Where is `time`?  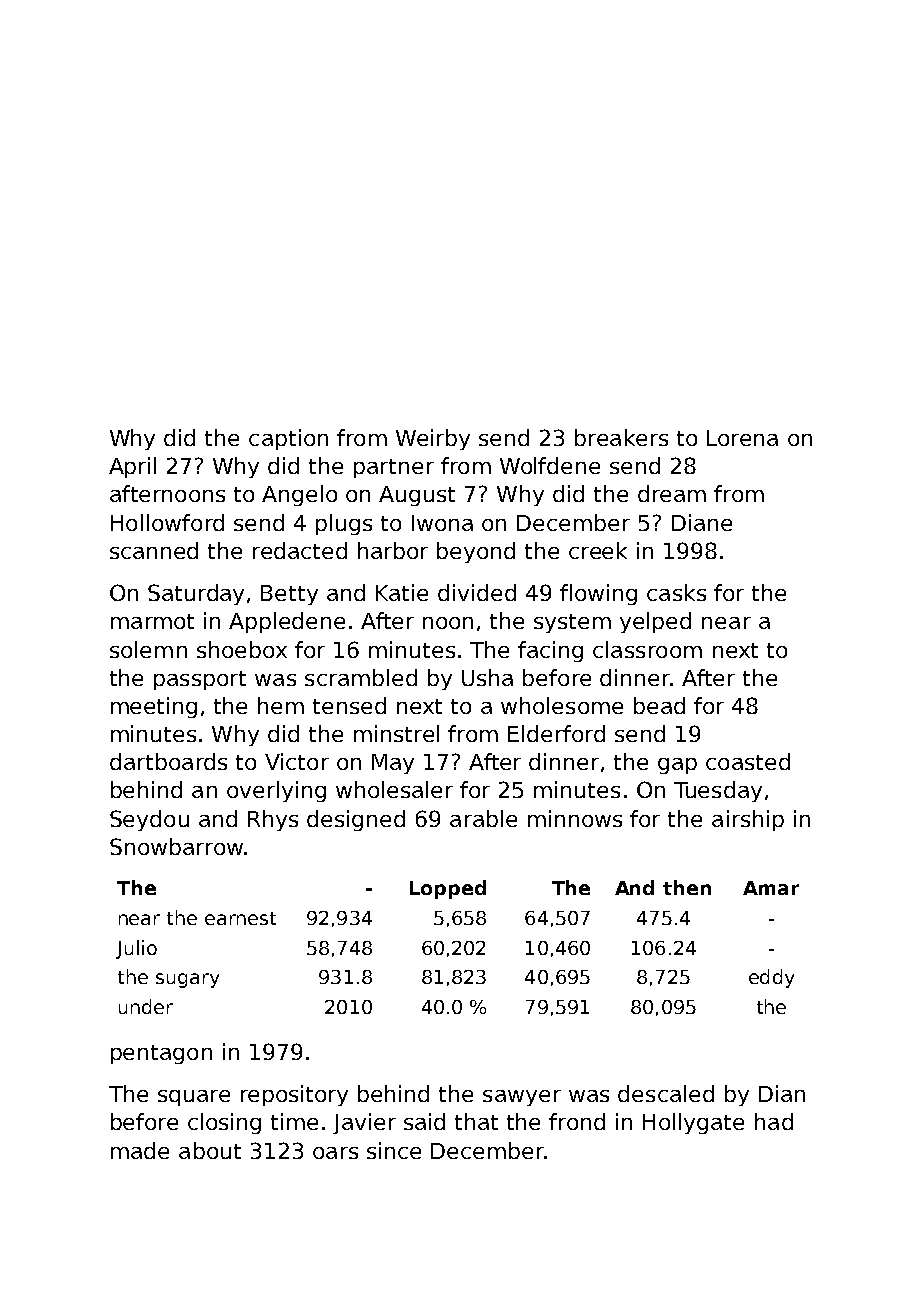
time is located at coordinates (294, 1121).
